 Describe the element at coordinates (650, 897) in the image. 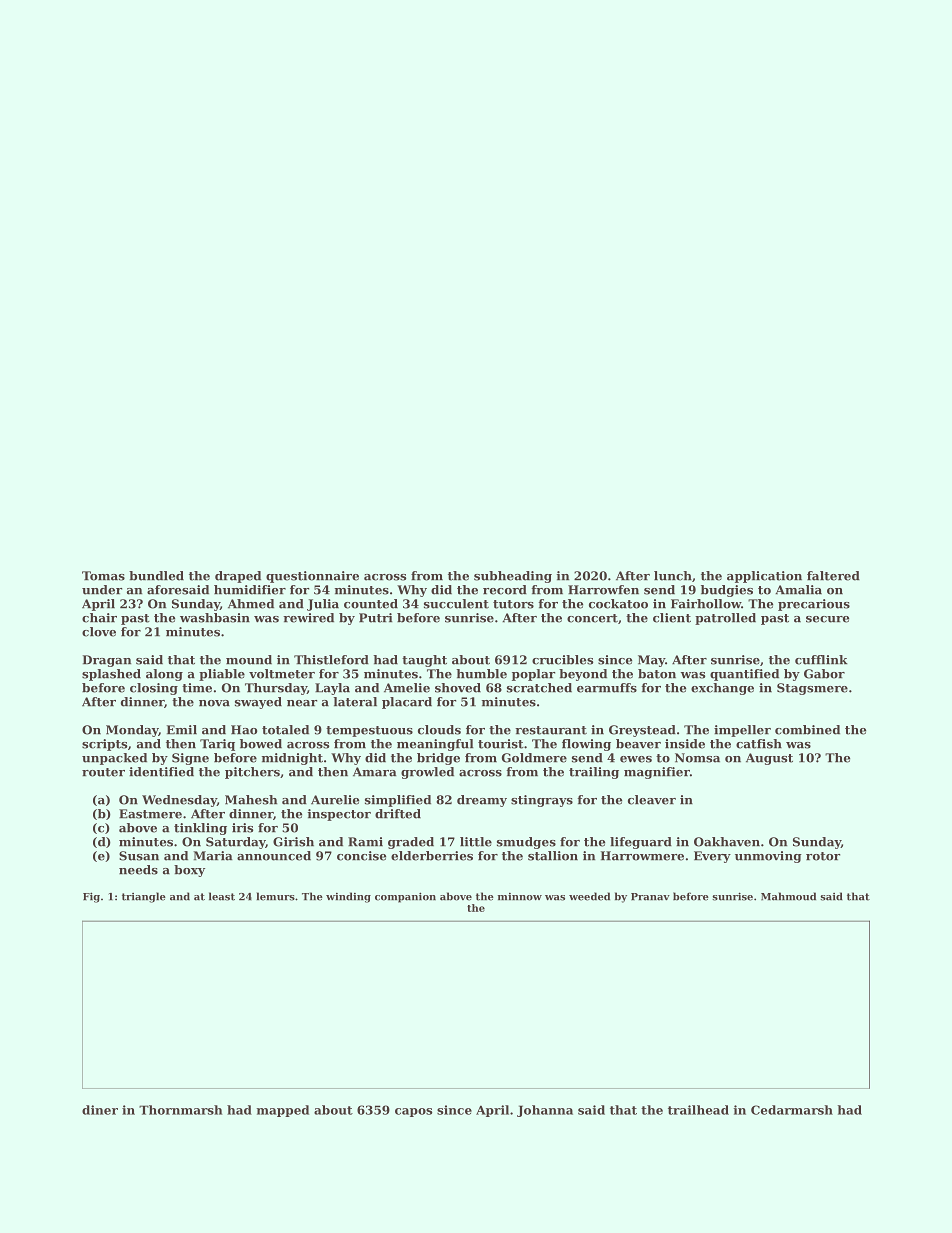

I see `Pranav` at that location.
